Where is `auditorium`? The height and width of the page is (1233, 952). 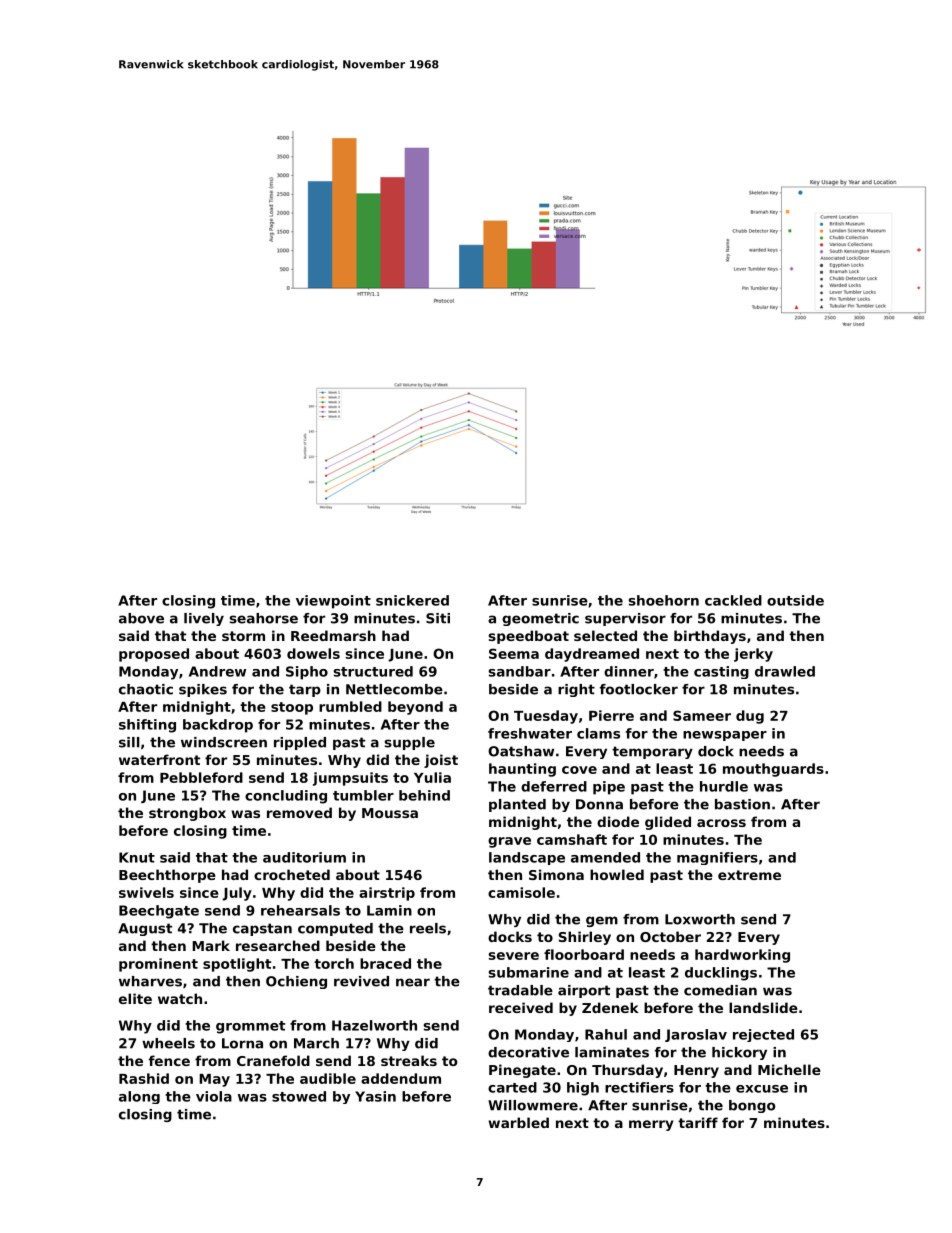 auditorium is located at coordinates (304, 857).
